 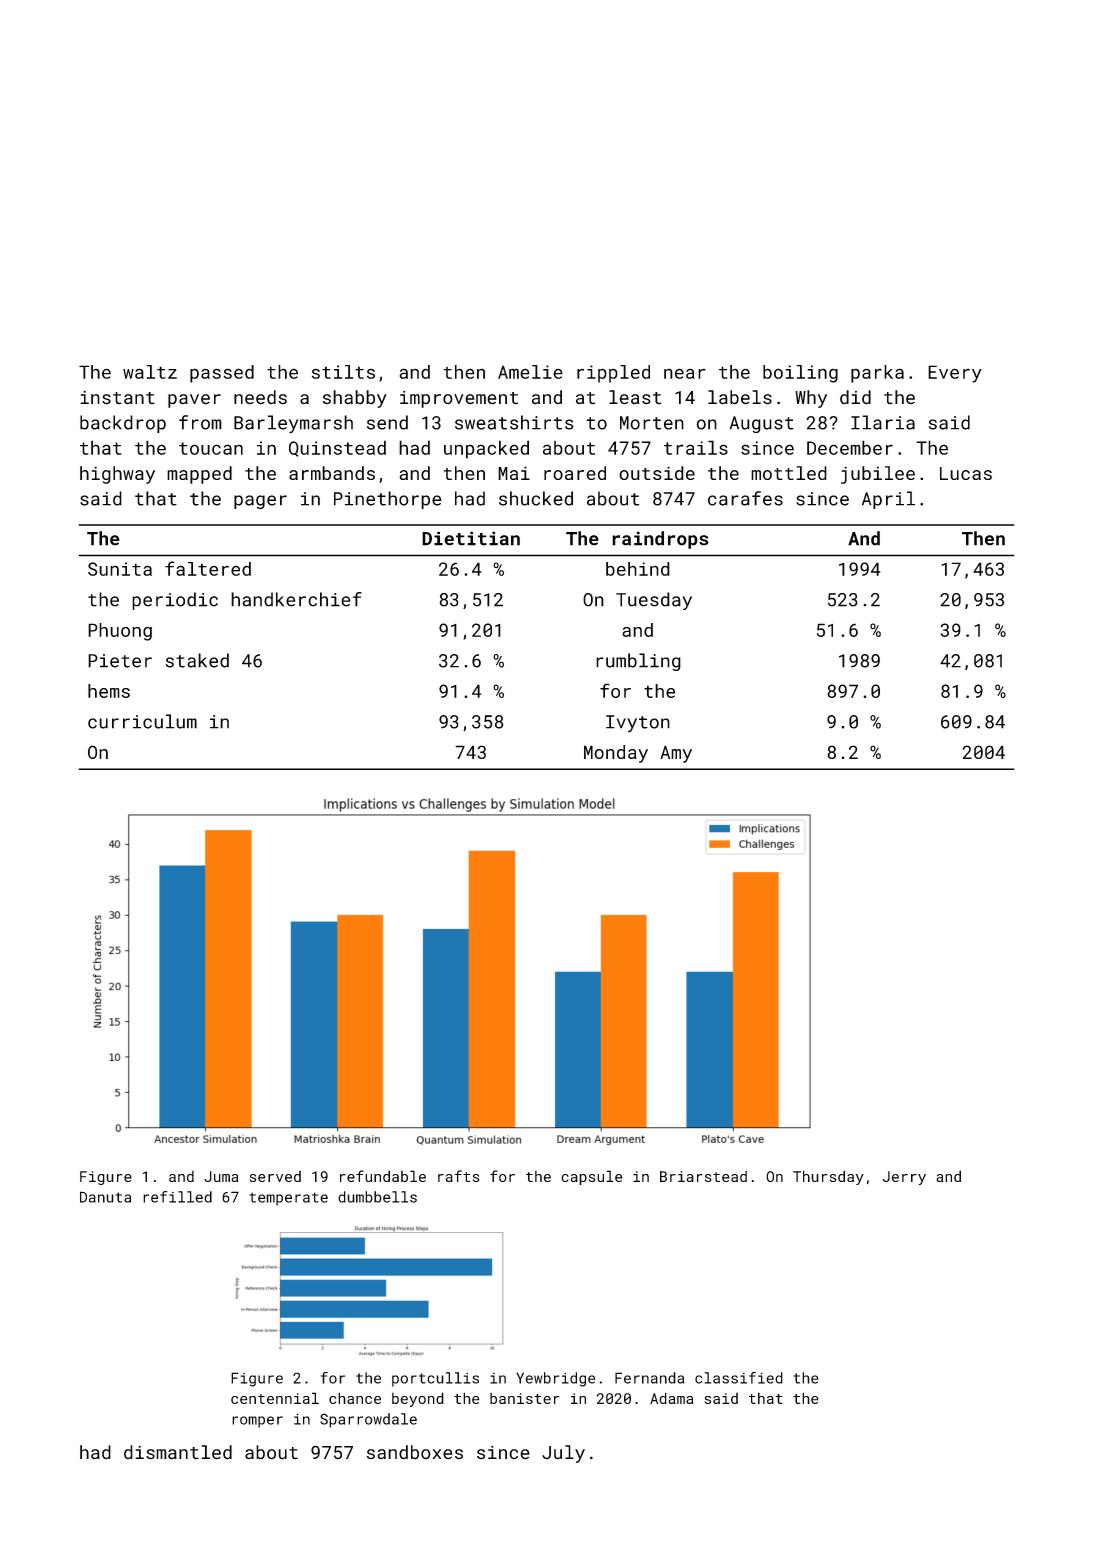 I want to click on curriculum, so click(x=142, y=721).
